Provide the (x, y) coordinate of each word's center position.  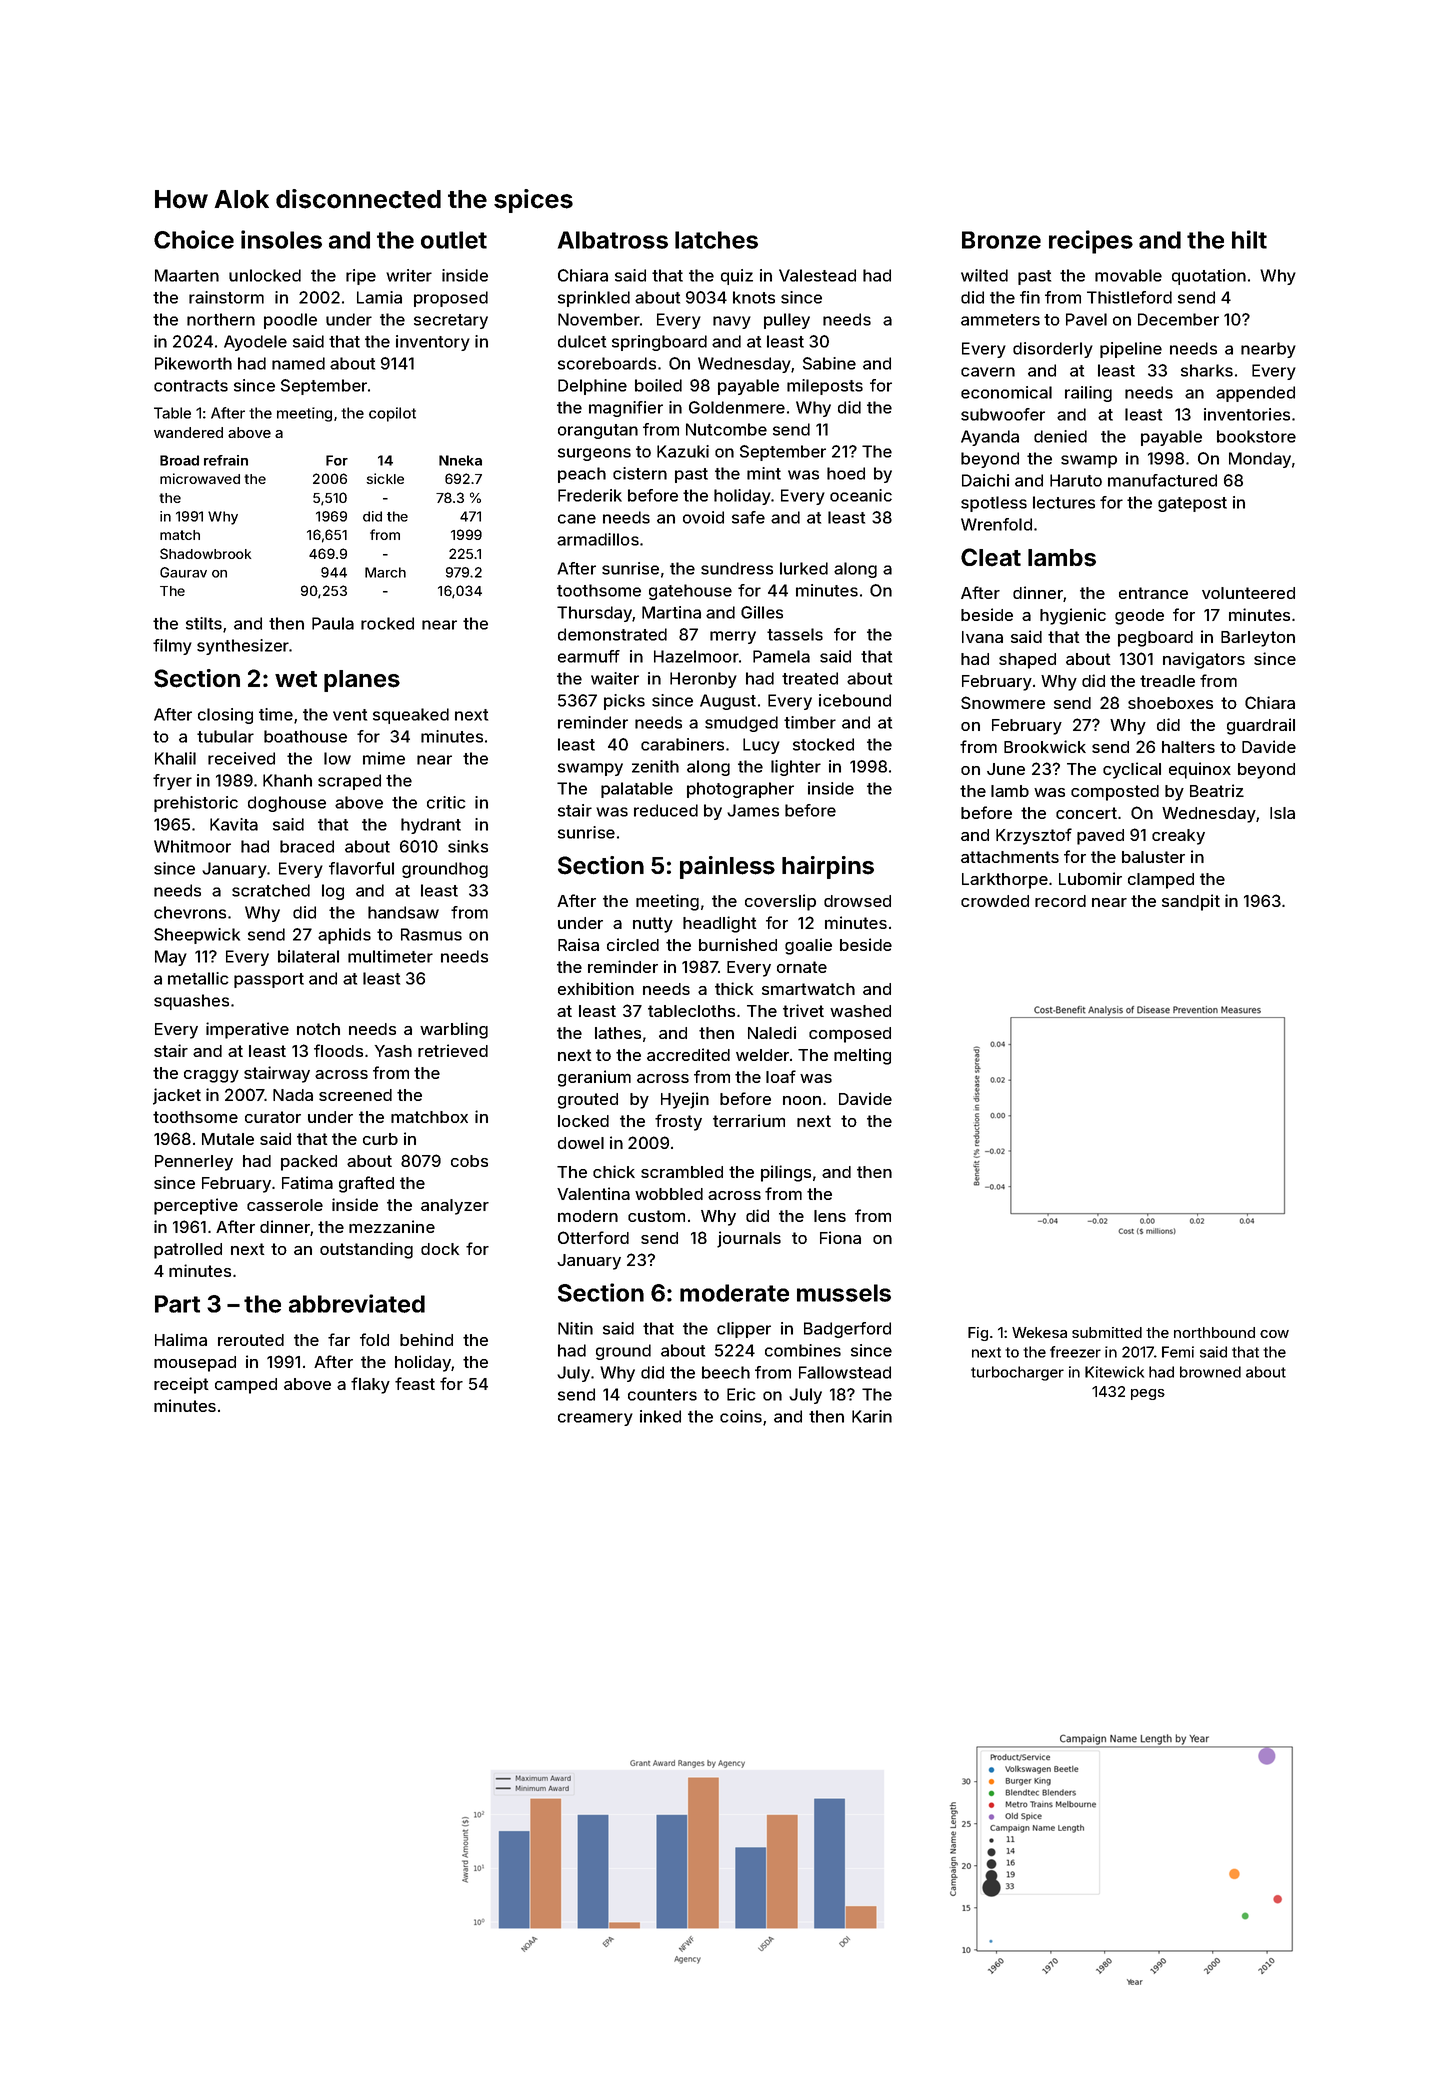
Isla (1282, 813)
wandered (188, 432)
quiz (737, 277)
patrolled (188, 1251)
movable (1128, 275)
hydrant (431, 826)
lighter (796, 768)
